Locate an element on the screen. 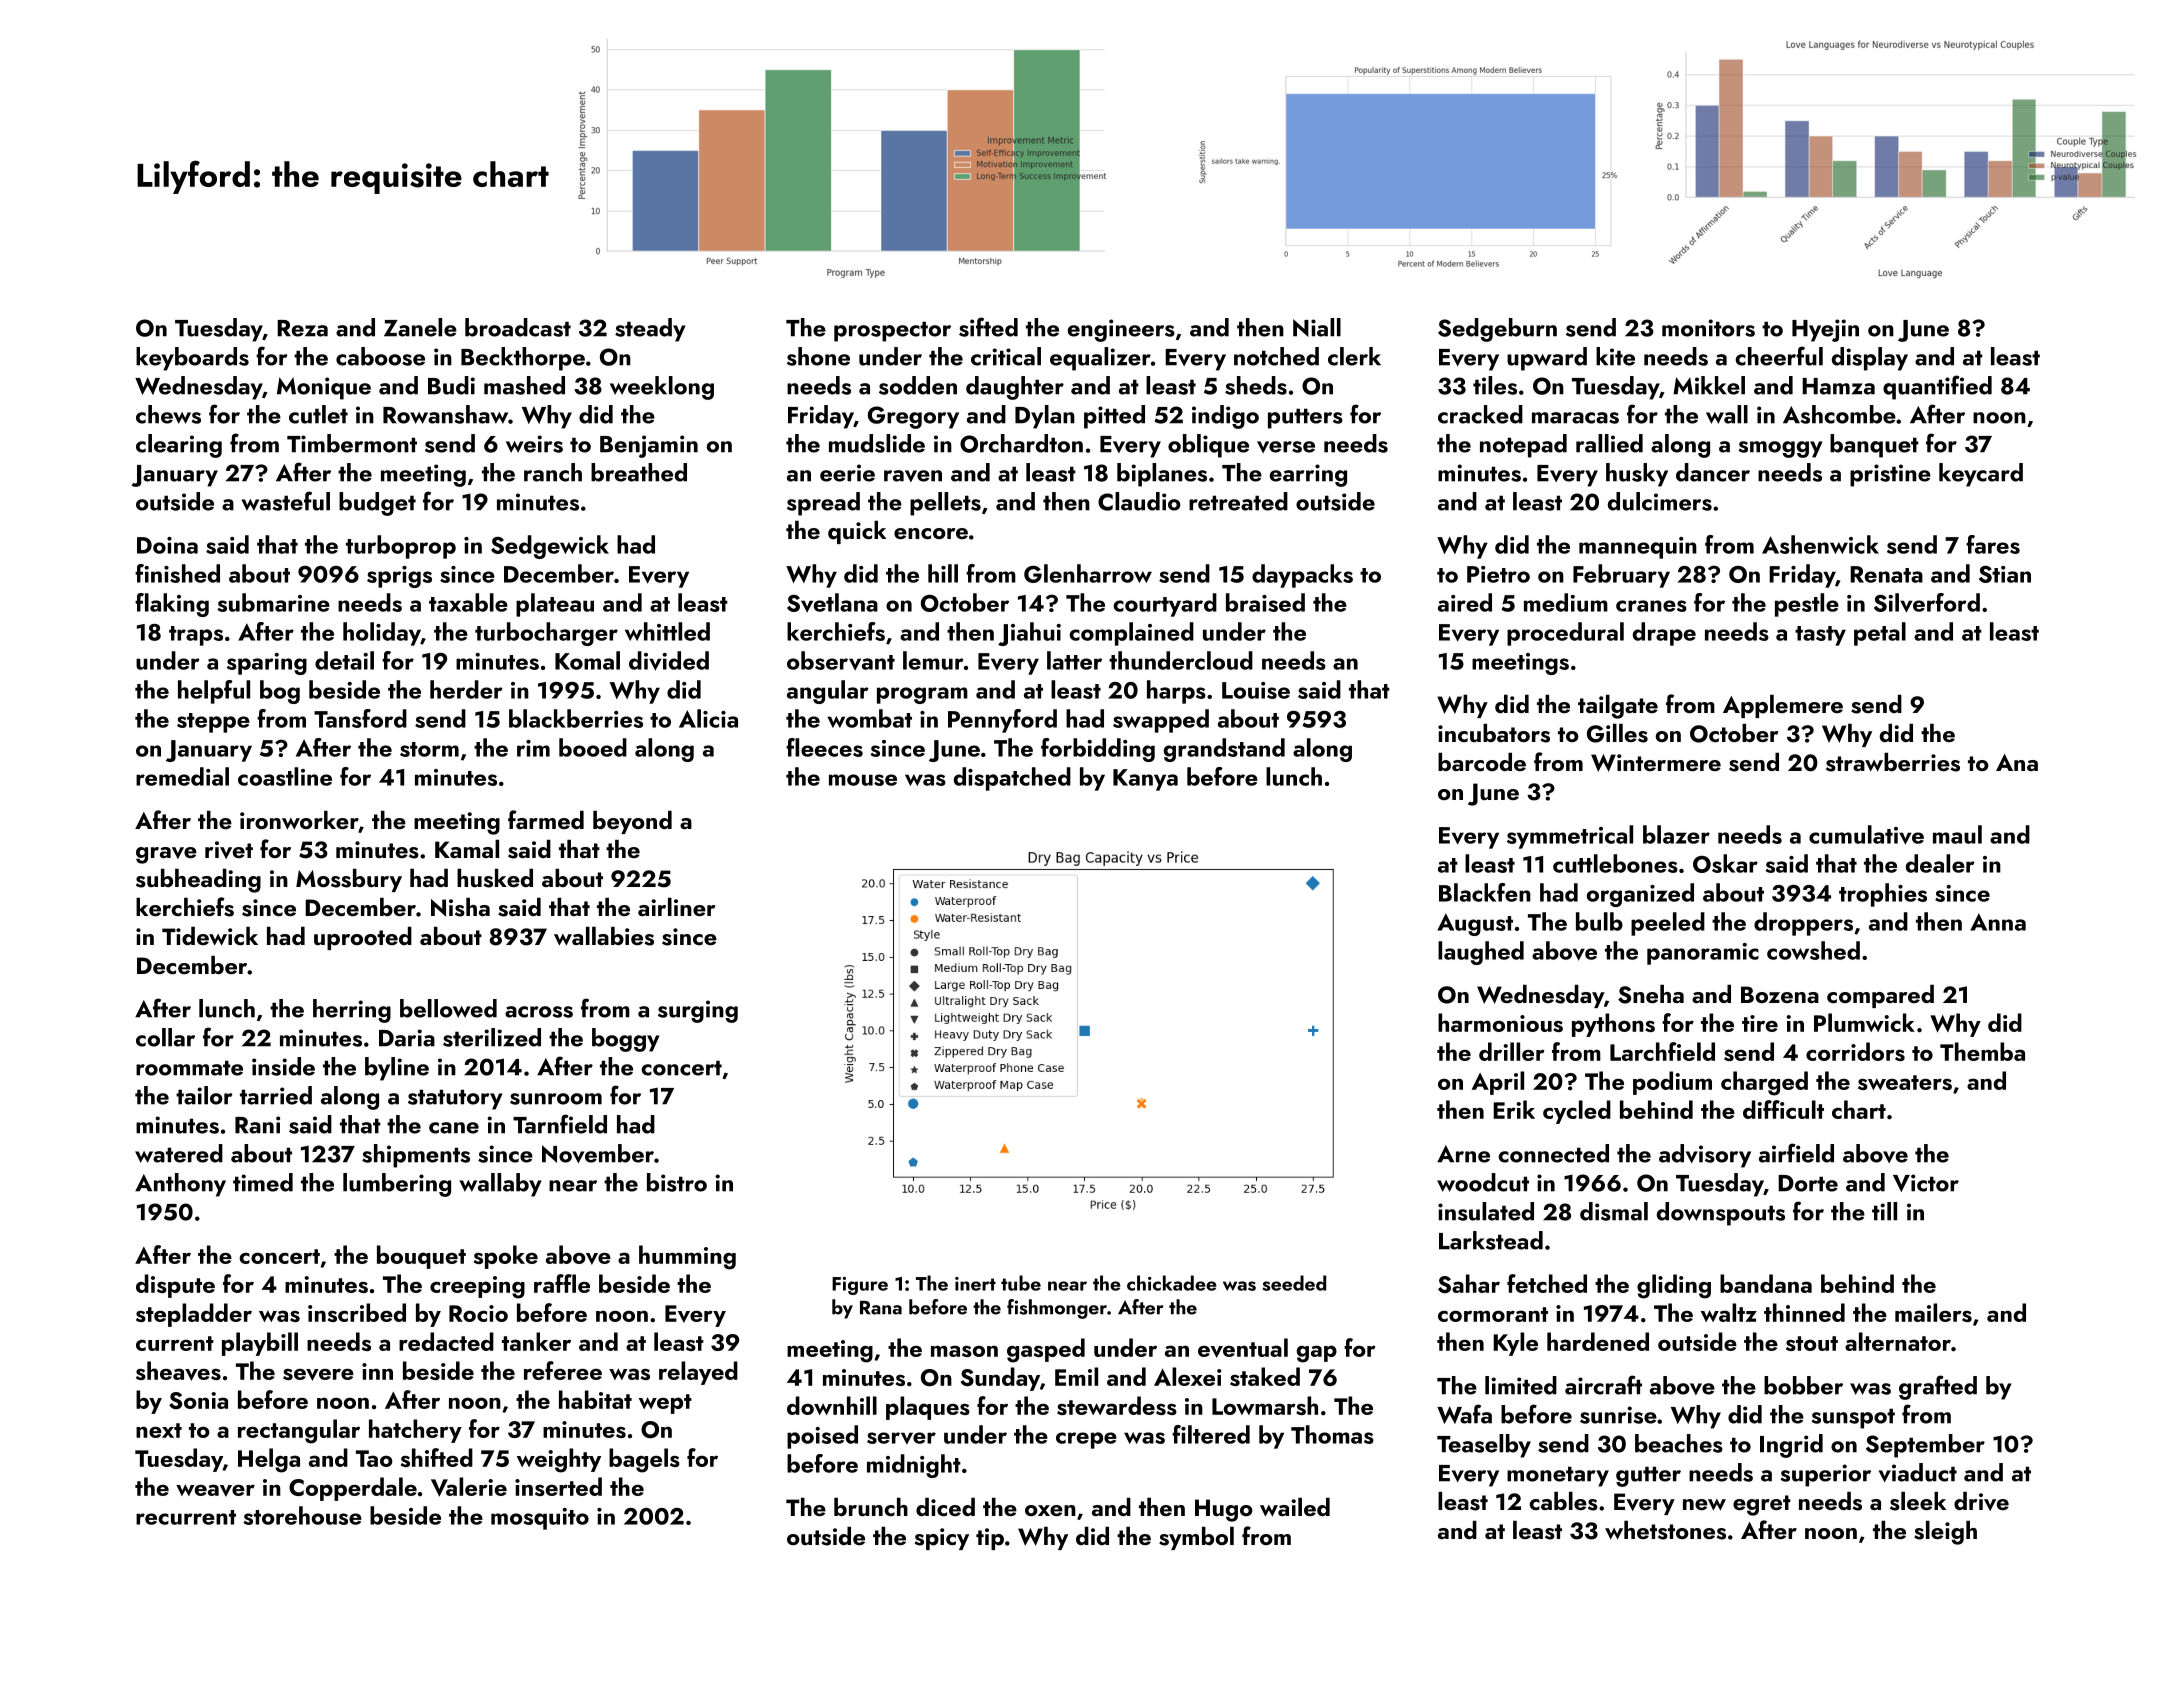  steady is located at coordinates (650, 330).
